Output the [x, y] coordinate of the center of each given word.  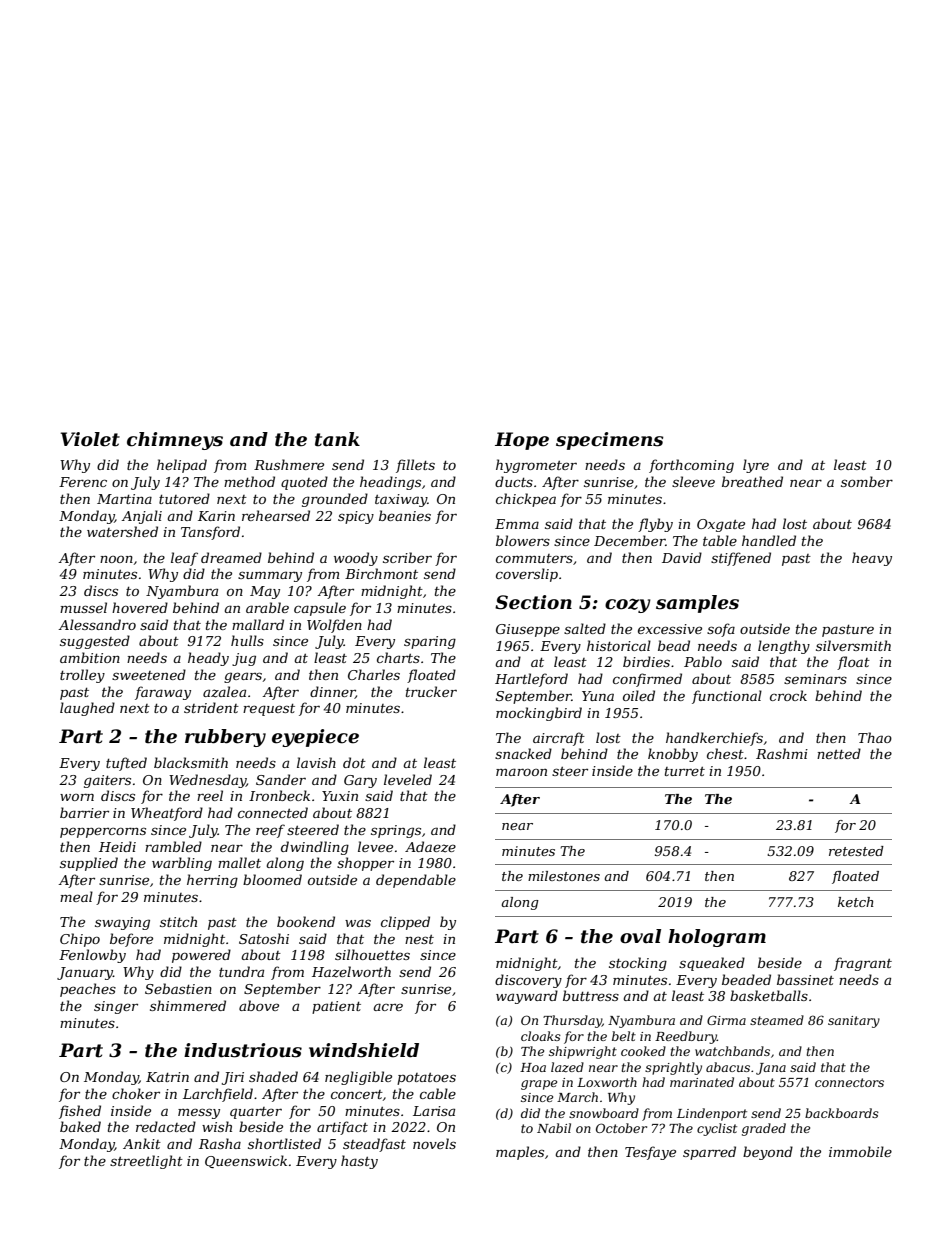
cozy [628, 606]
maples [520, 1153]
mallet [239, 862]
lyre [756, 466]
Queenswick [246, 1161]
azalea [224, 692]
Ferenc [83, 482]
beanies [405, 515]
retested [856, 851]
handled [769, 540]
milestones [564, 876]
